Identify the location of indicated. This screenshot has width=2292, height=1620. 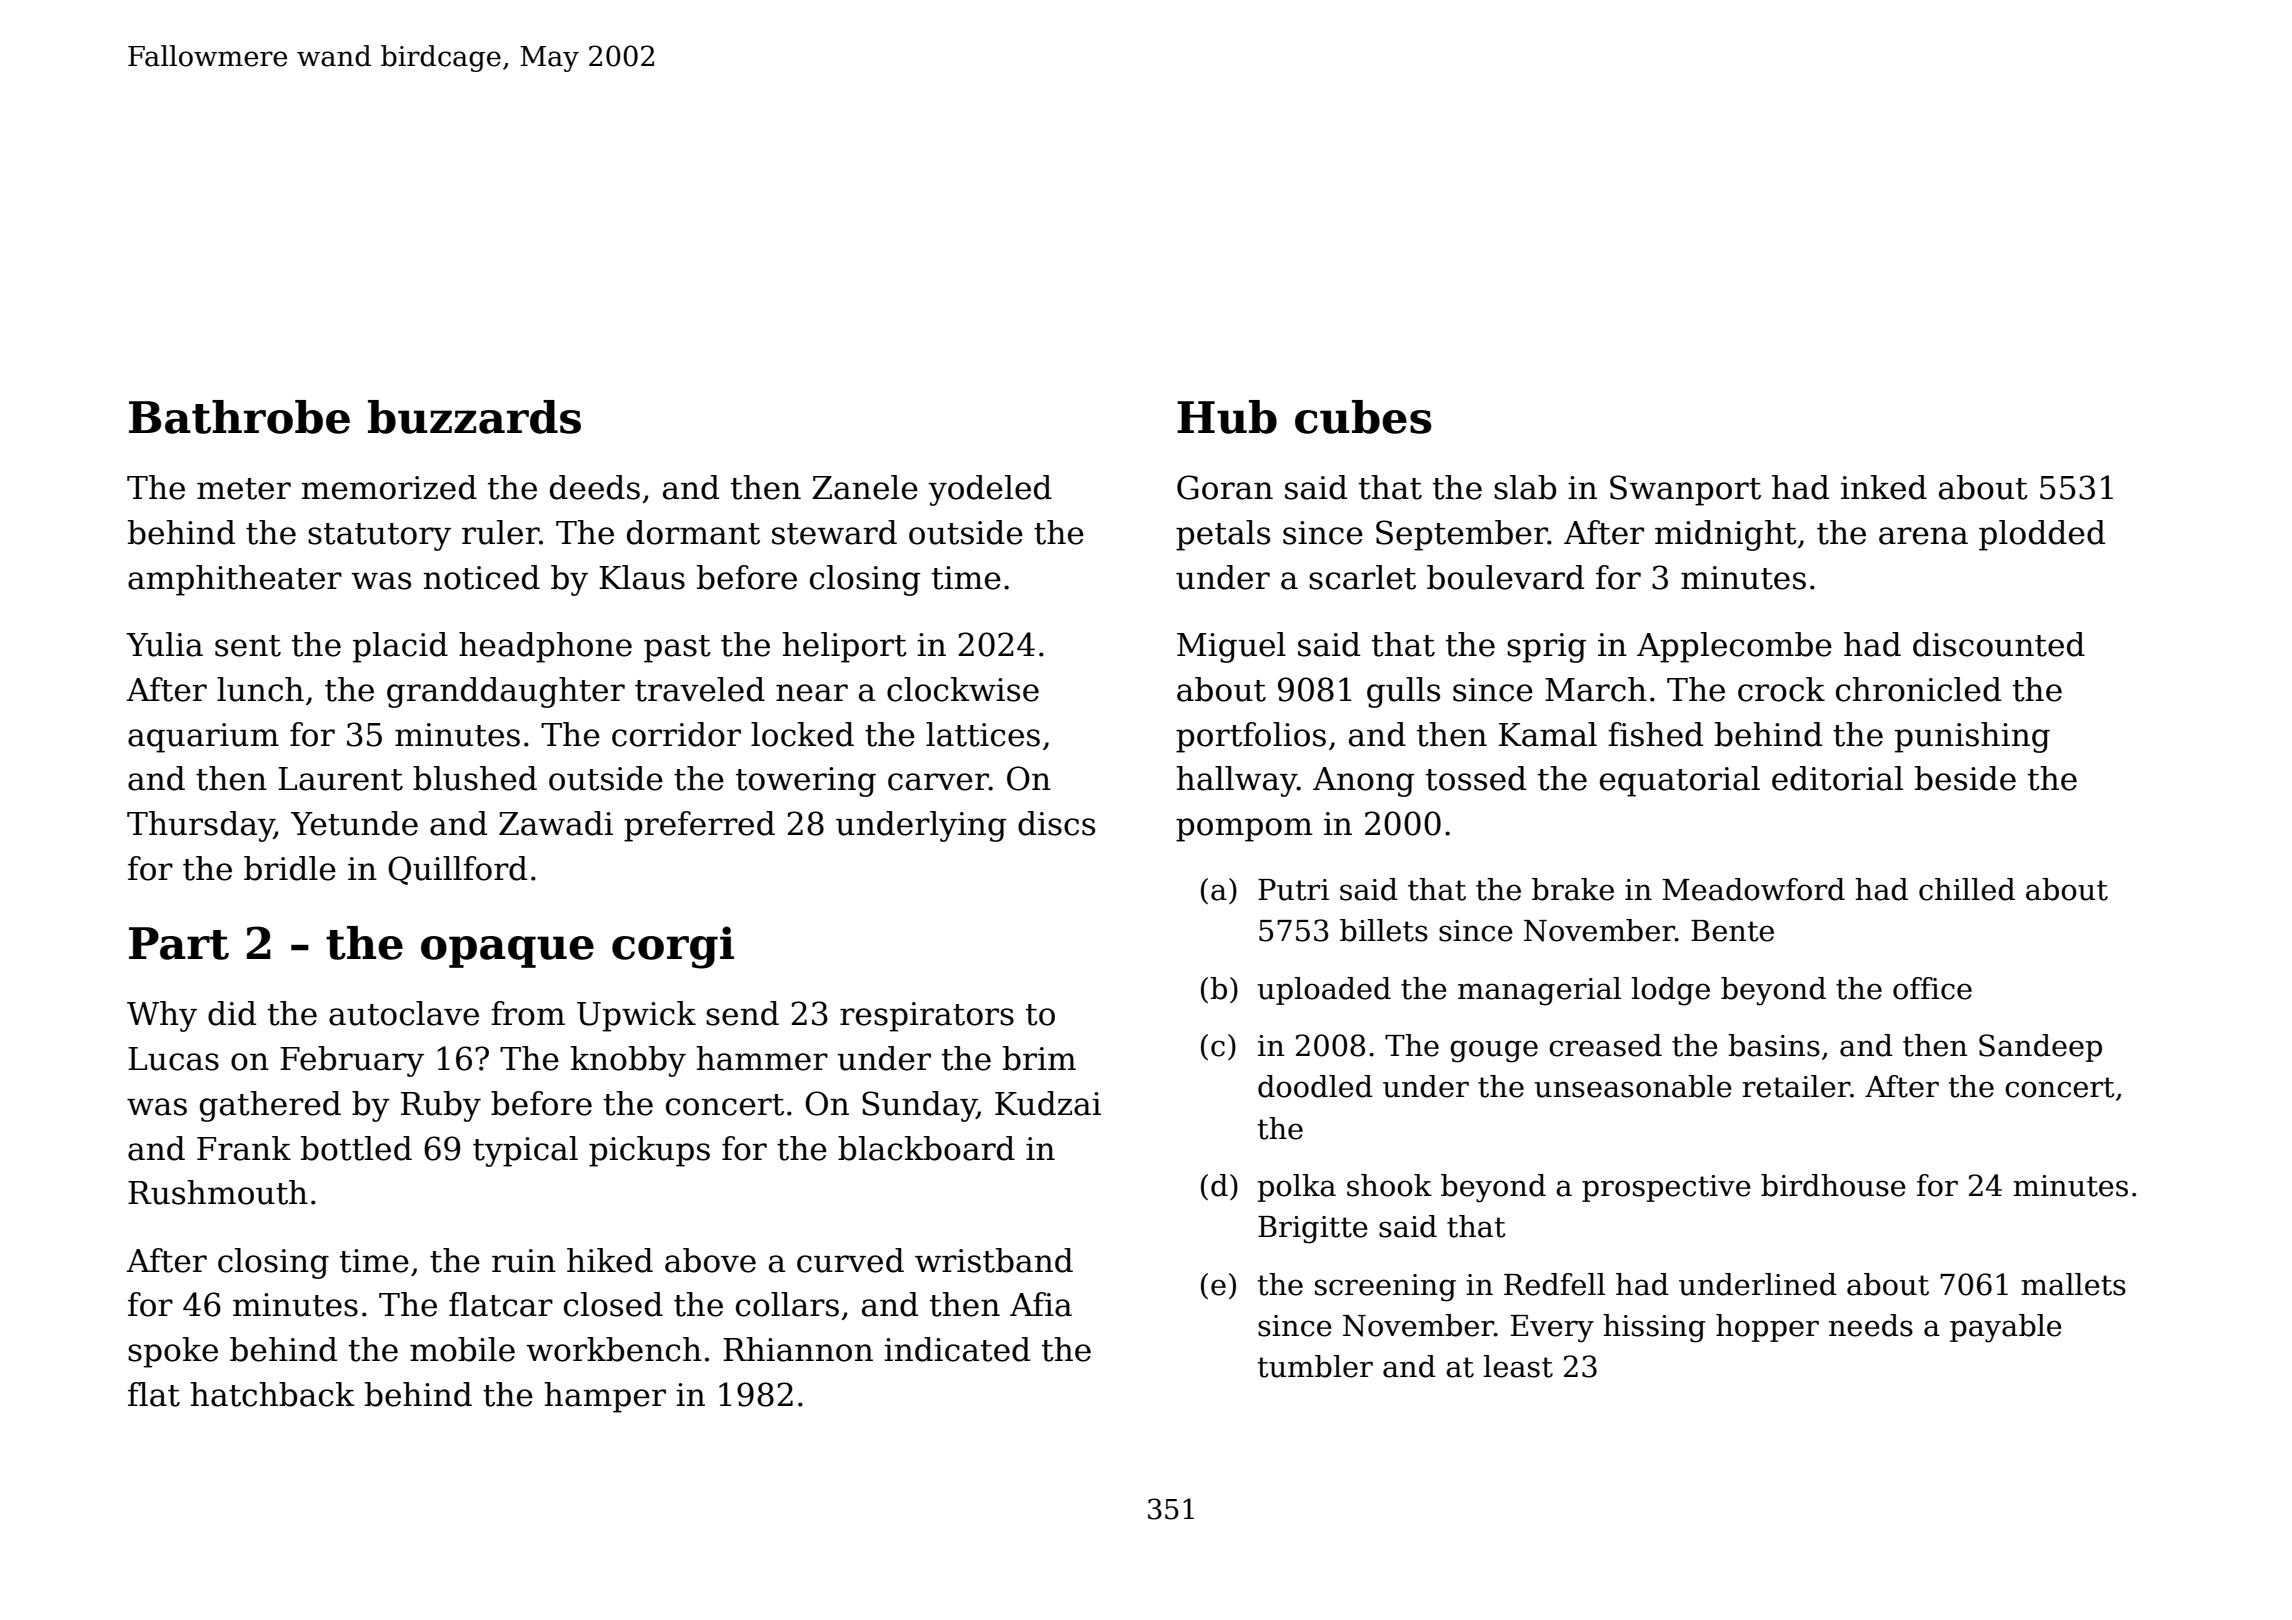
(957, 1349).
